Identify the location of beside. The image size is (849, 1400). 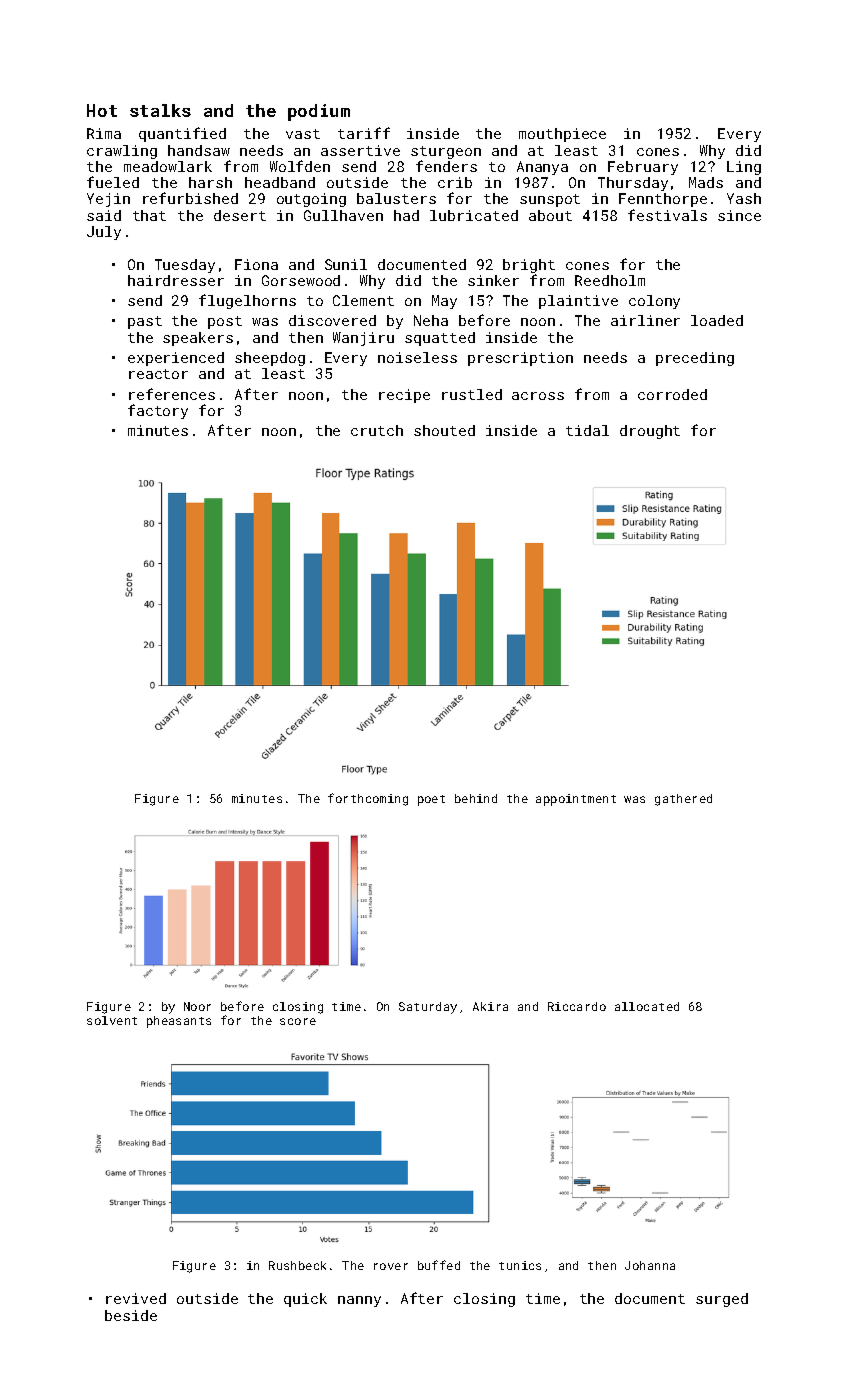
(131, 1315).
